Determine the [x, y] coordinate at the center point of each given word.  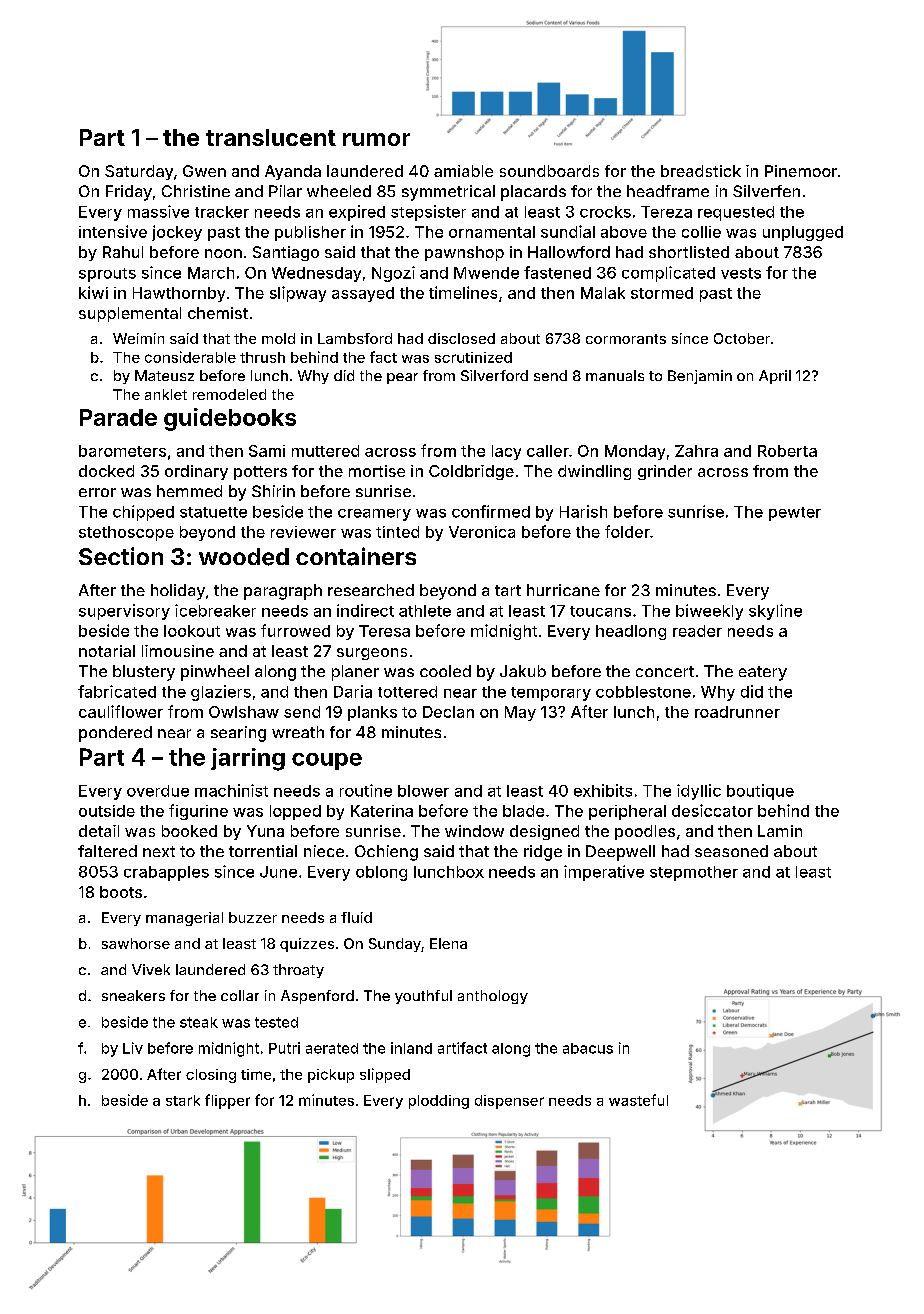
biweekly [709, 612]
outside [107, 811]
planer [355, 673]
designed [544, 832]
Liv [133, 1048]
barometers [122, 451]
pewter [795, 514]
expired [357, 213]
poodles [645, 832]
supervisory [124, 612]
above [624, 232]
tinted [397, 532]
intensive [113, 231]
